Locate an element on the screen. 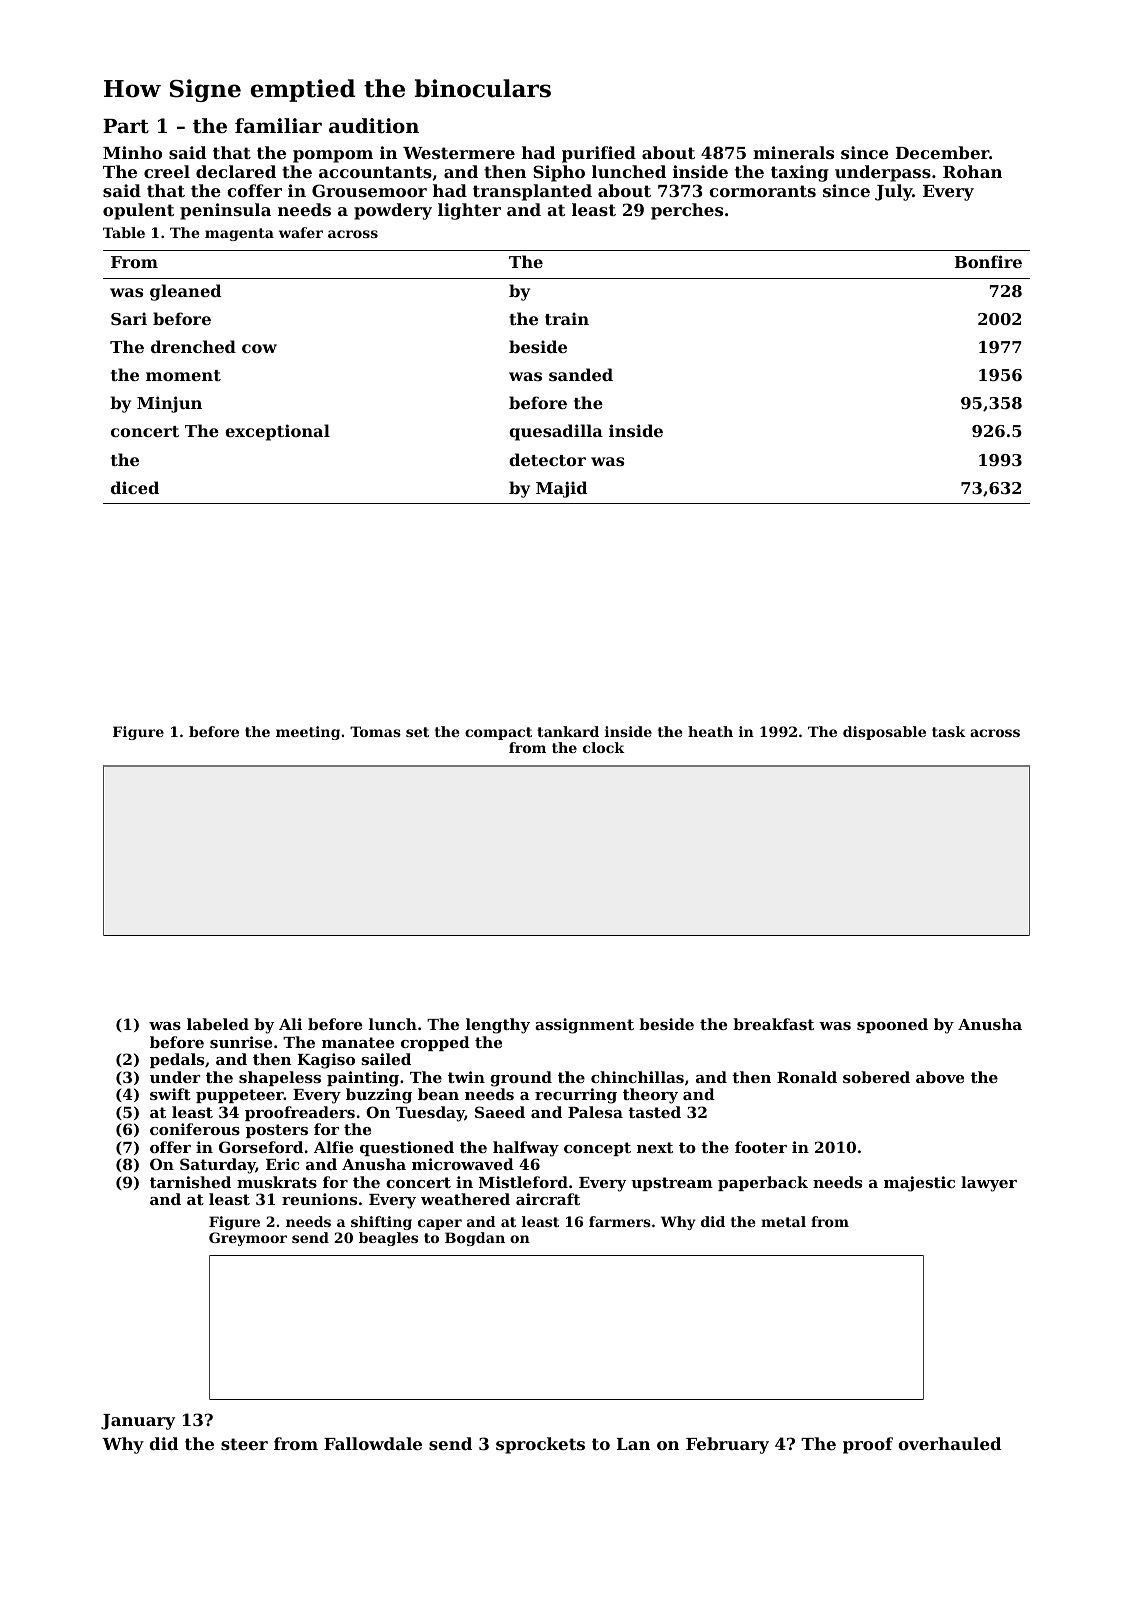 The height and width of the screenshot is (1603, 1133). heath is located at coordinates (710, 731).
